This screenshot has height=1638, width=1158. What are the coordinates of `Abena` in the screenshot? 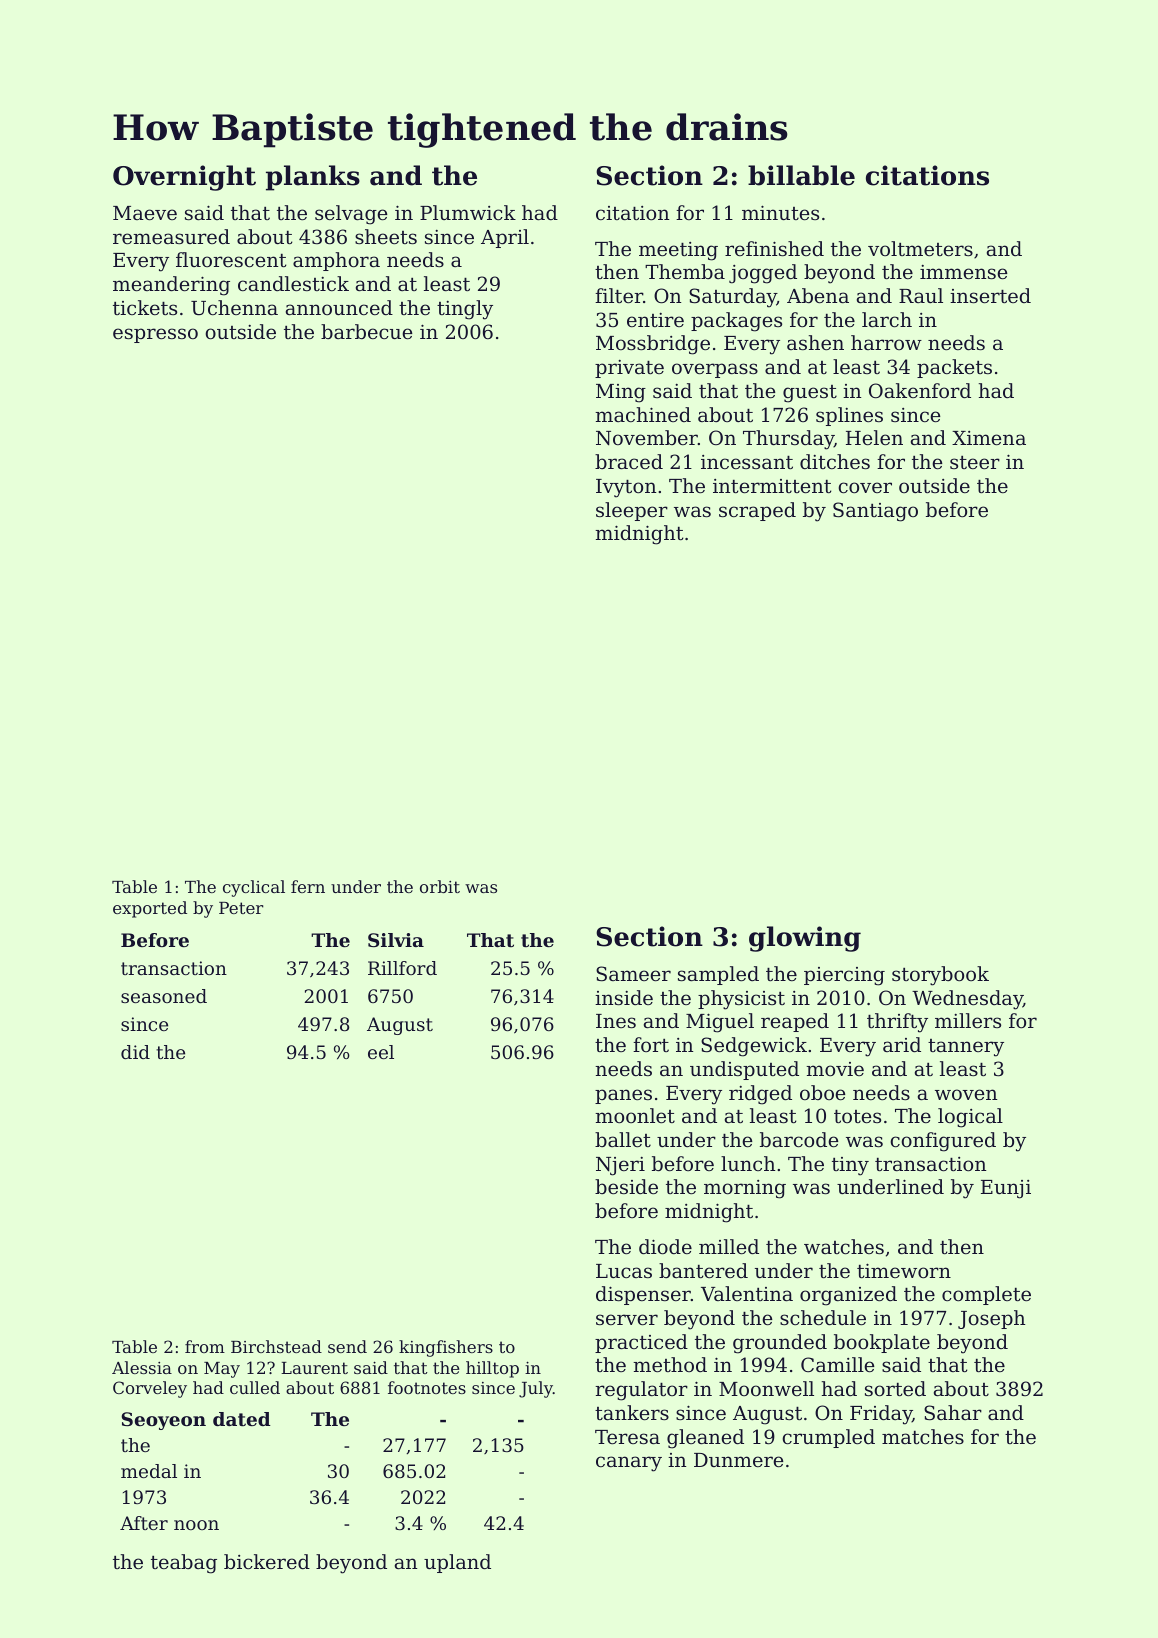 It's located at (818, 295).
